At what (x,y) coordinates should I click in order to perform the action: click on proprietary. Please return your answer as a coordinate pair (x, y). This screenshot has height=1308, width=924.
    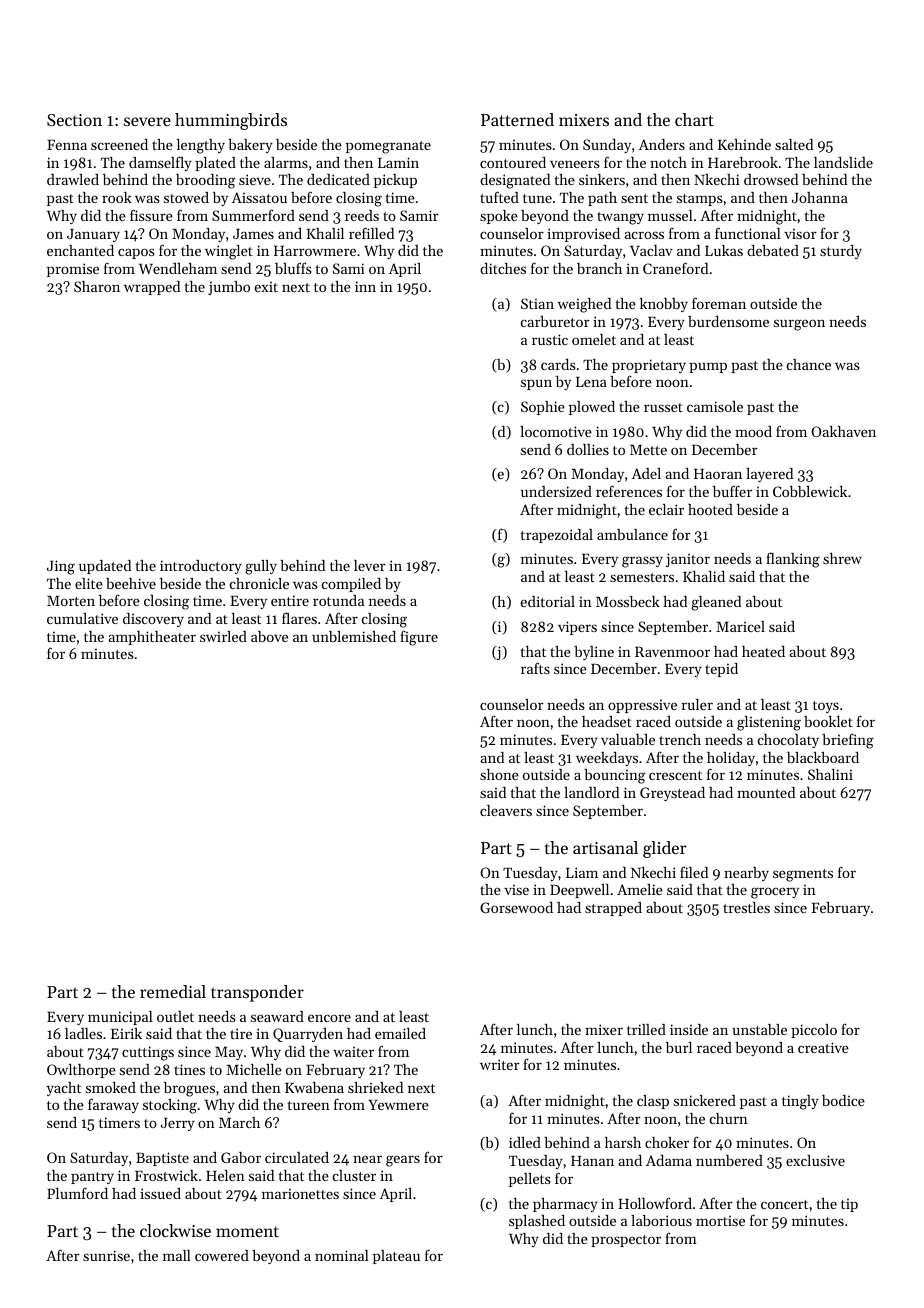
    Looking at the image, I should click on (649, 366).
